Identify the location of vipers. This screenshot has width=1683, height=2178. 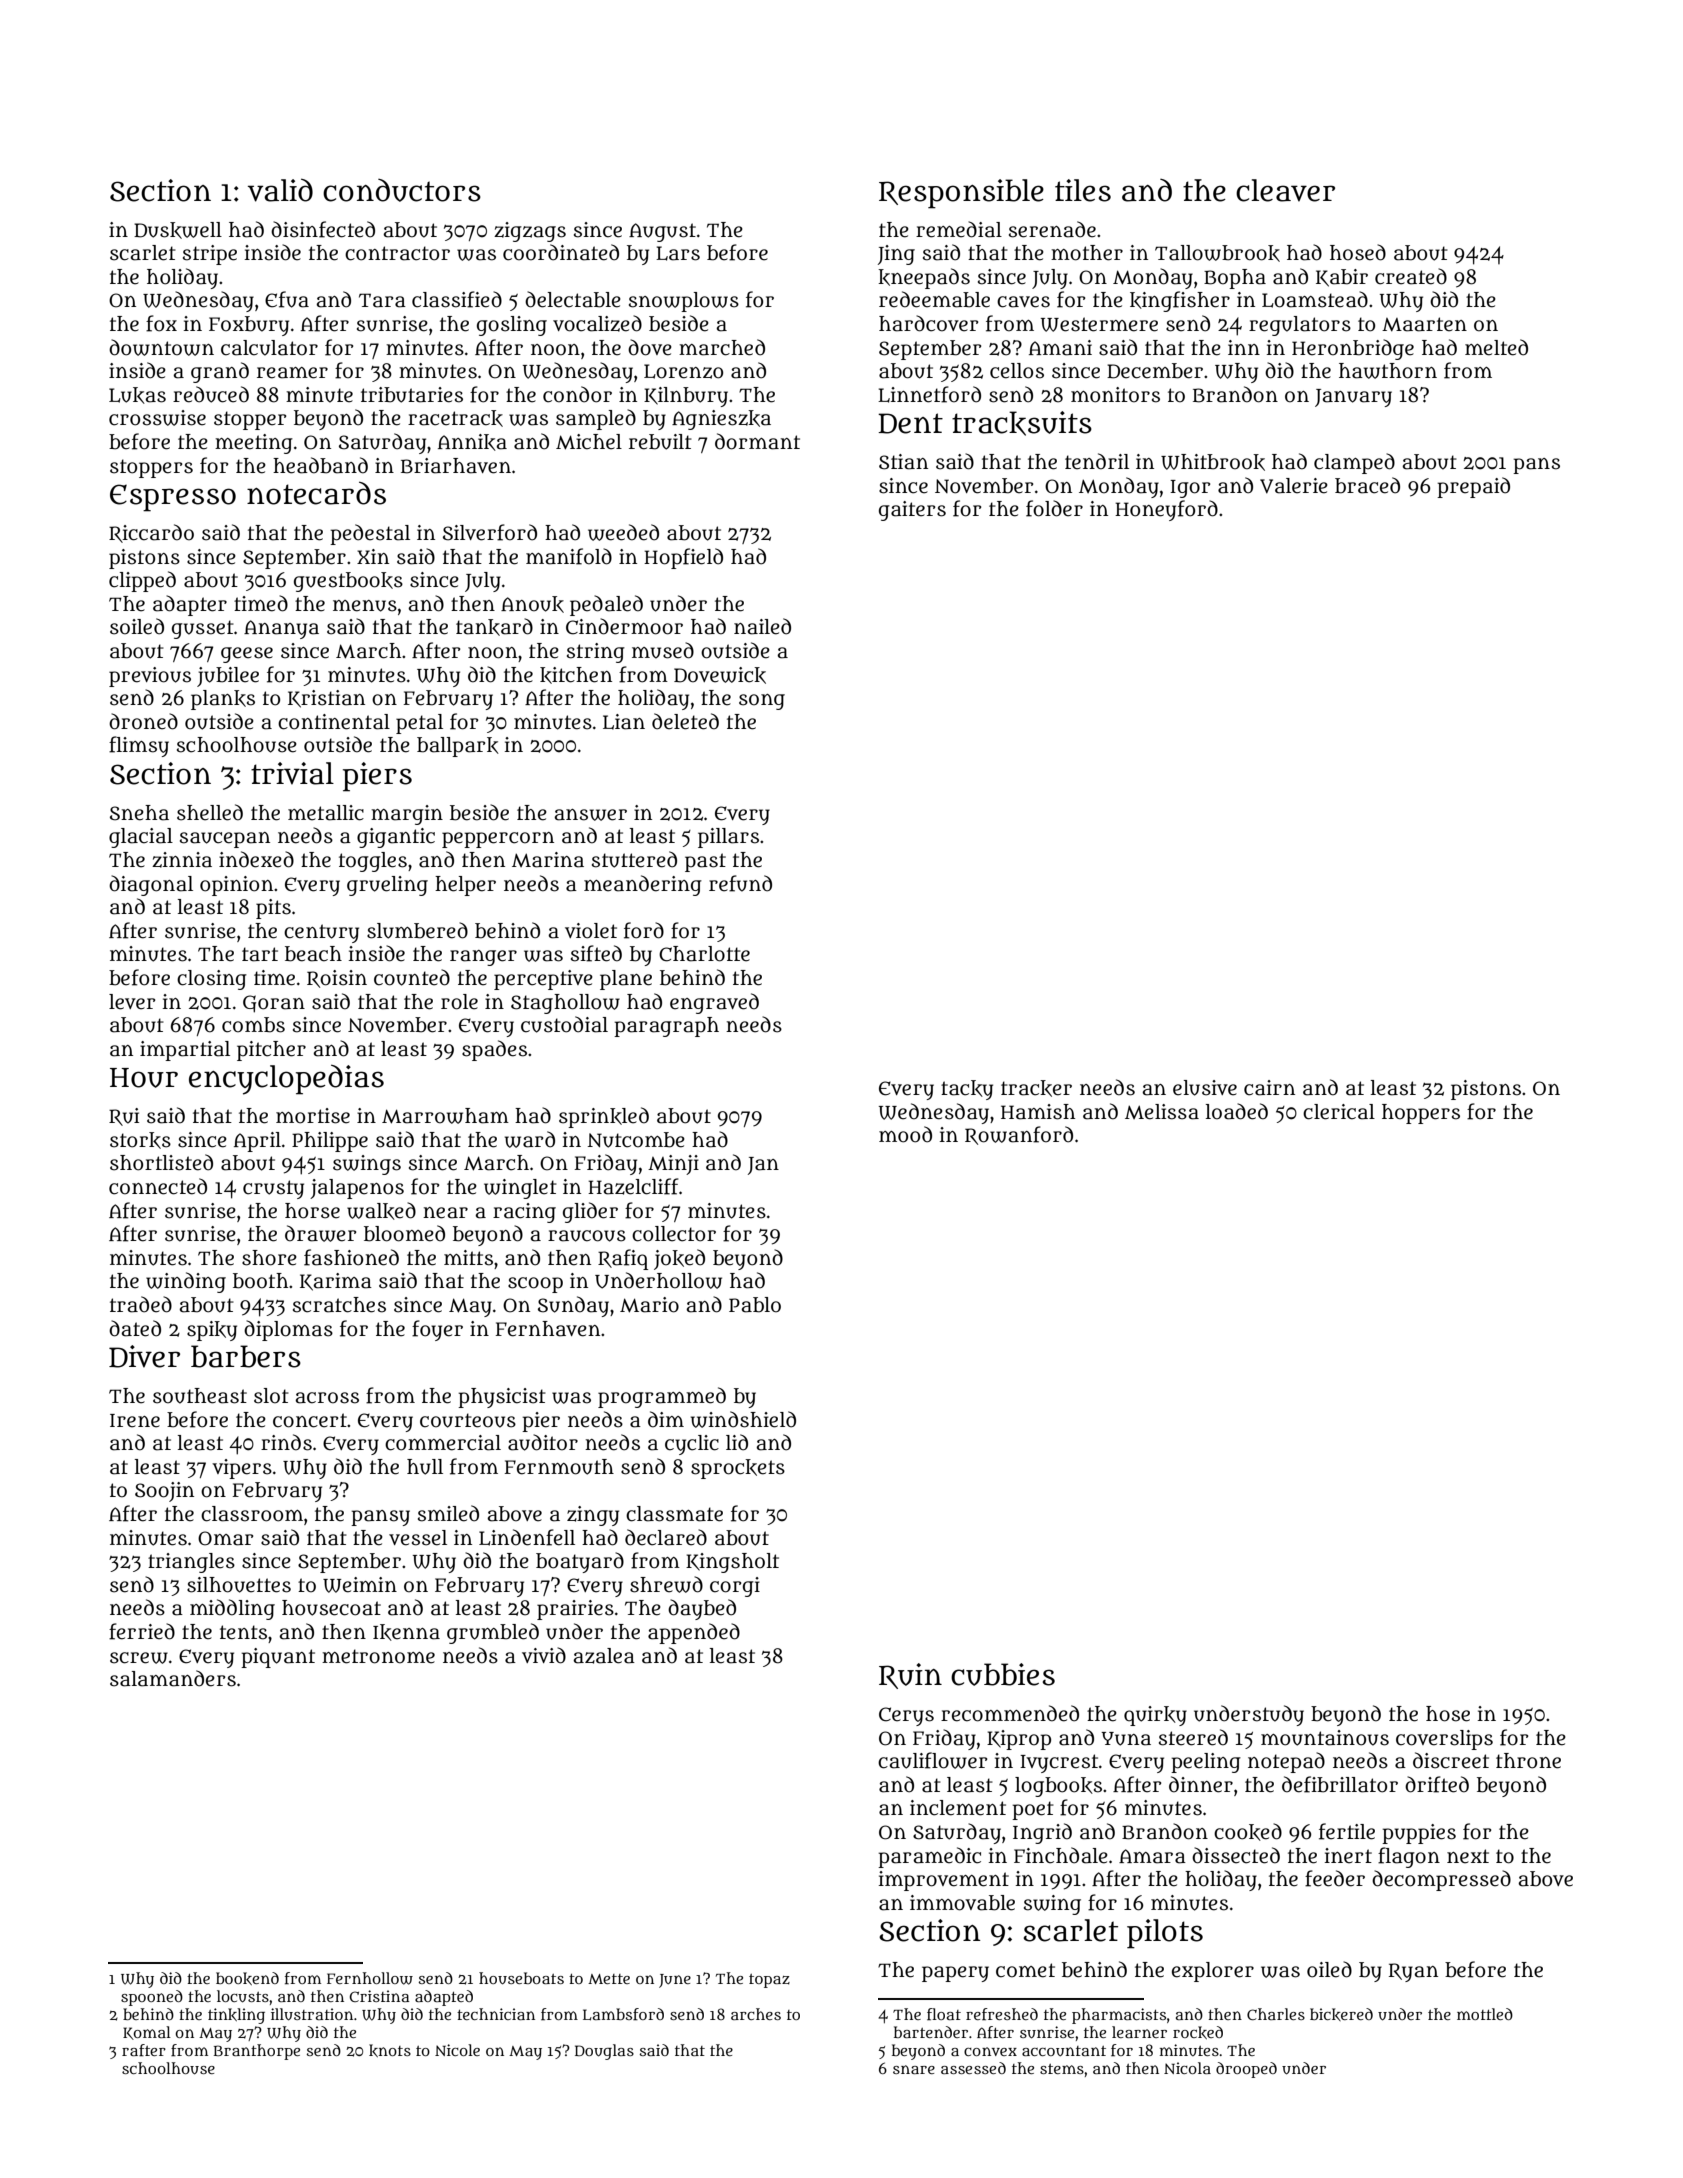
(242, 1469).
